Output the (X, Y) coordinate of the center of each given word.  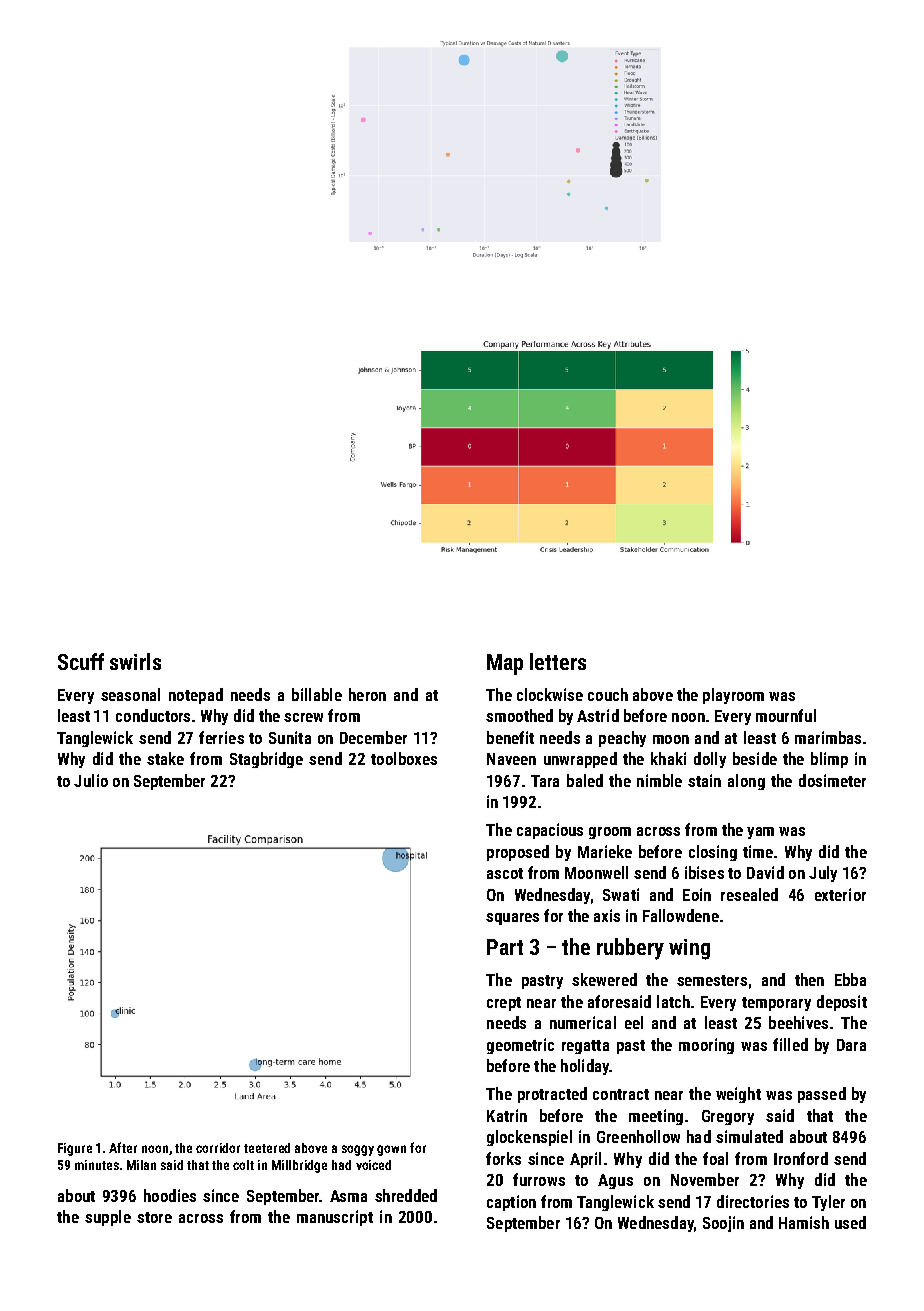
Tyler (828, 1203)
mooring (706, 1046)
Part (505, 947)
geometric (520, 1046)
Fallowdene (681, 915)
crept (504, 1004)
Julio (91, 780)
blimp (829, 760)
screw (303, 717)
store (154, 1217)
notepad (196, 696)
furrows (539, 1179)
